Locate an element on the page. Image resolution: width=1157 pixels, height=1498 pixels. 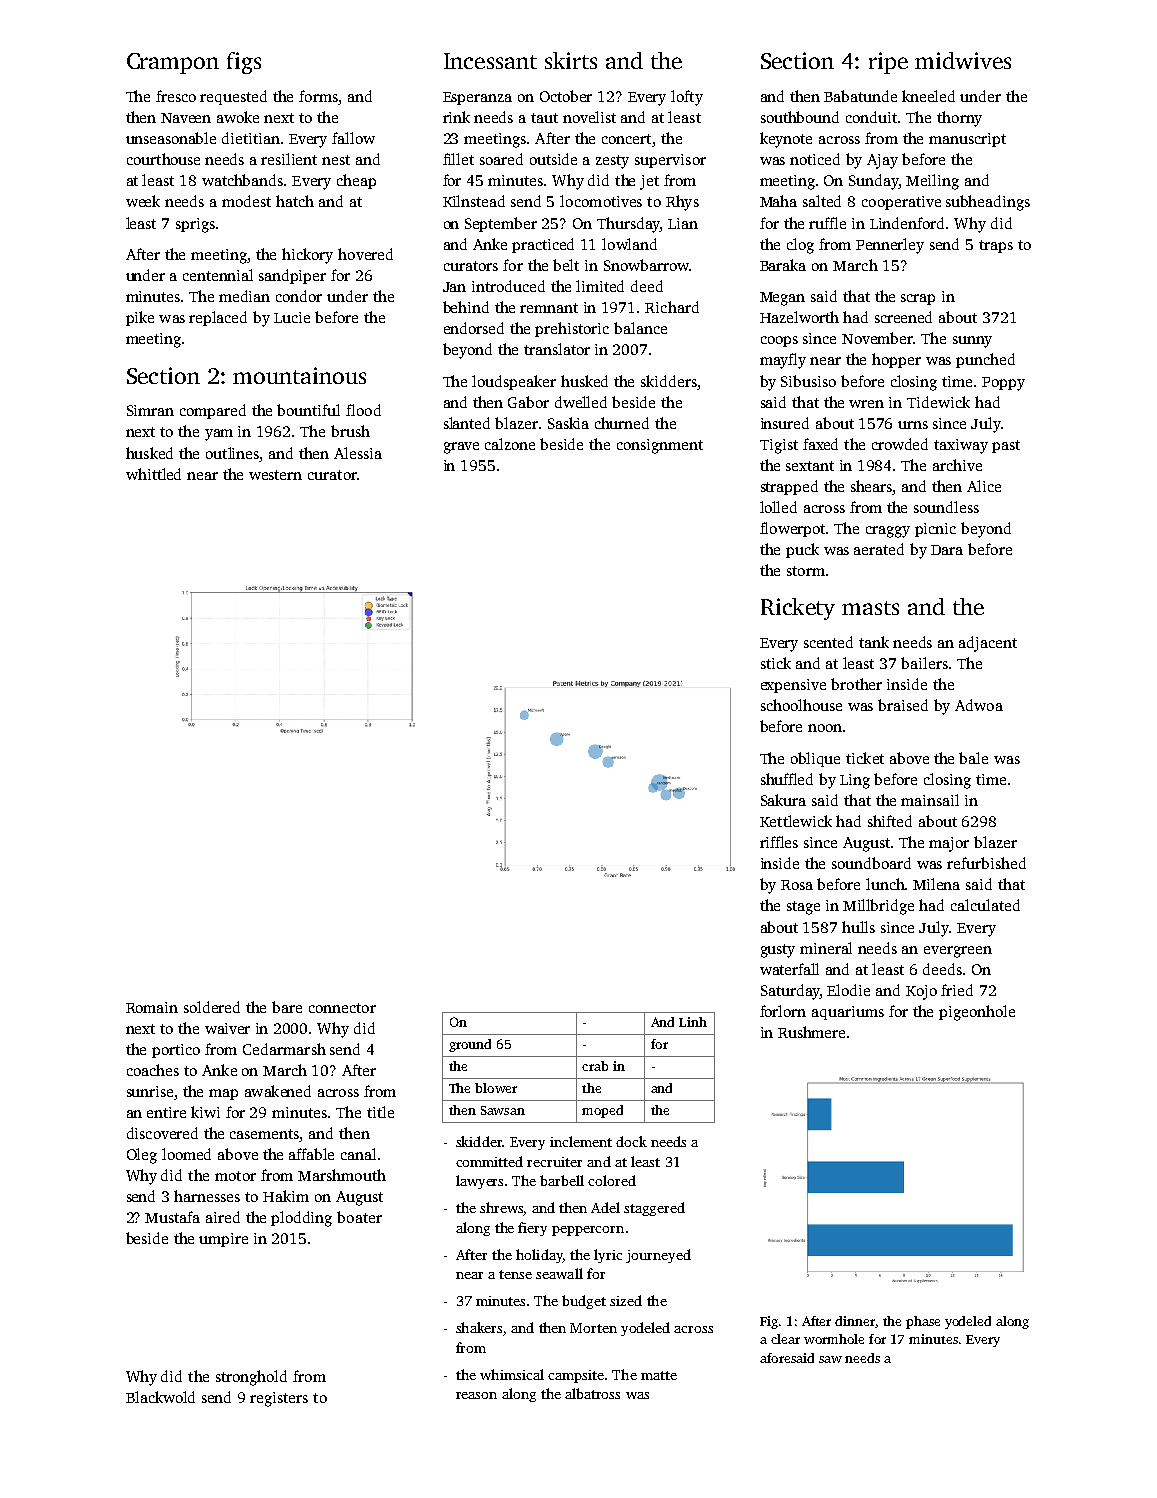
shifted is located at coordinates (890, 821).
